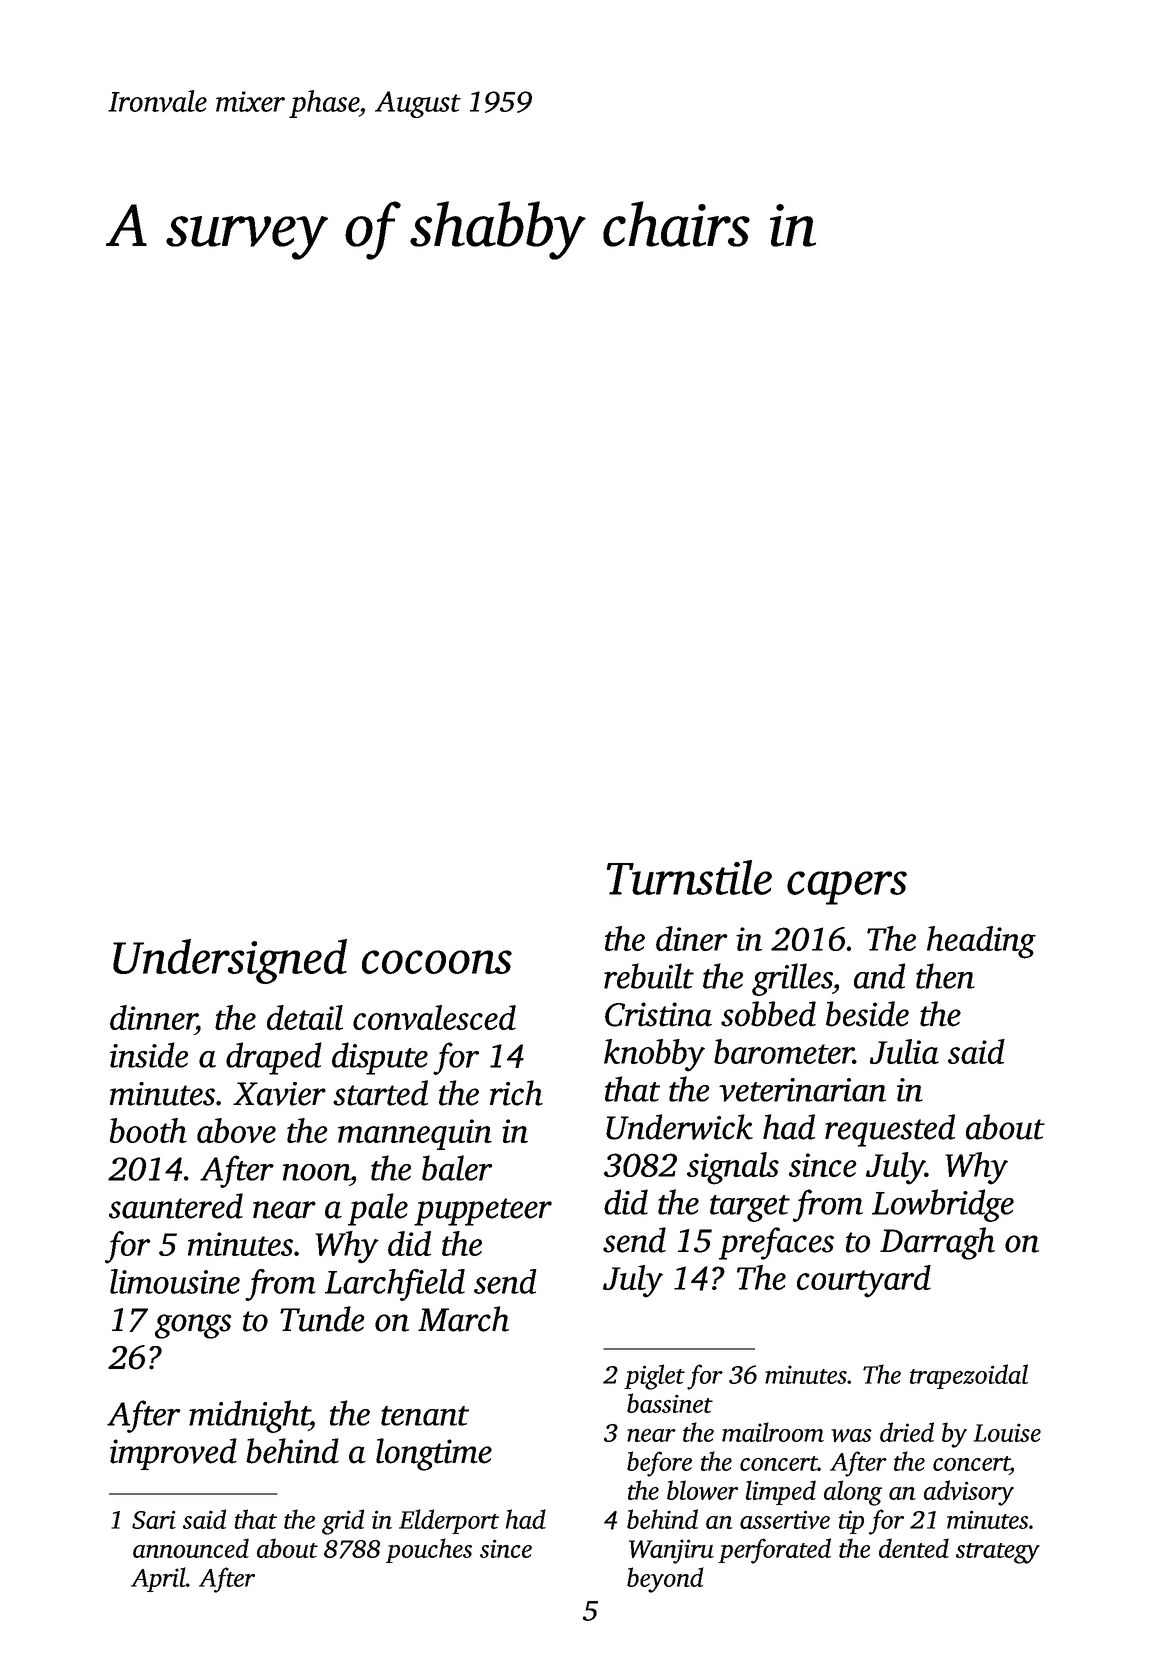  I want to click on Lowbridge, so click(943, 1205).
